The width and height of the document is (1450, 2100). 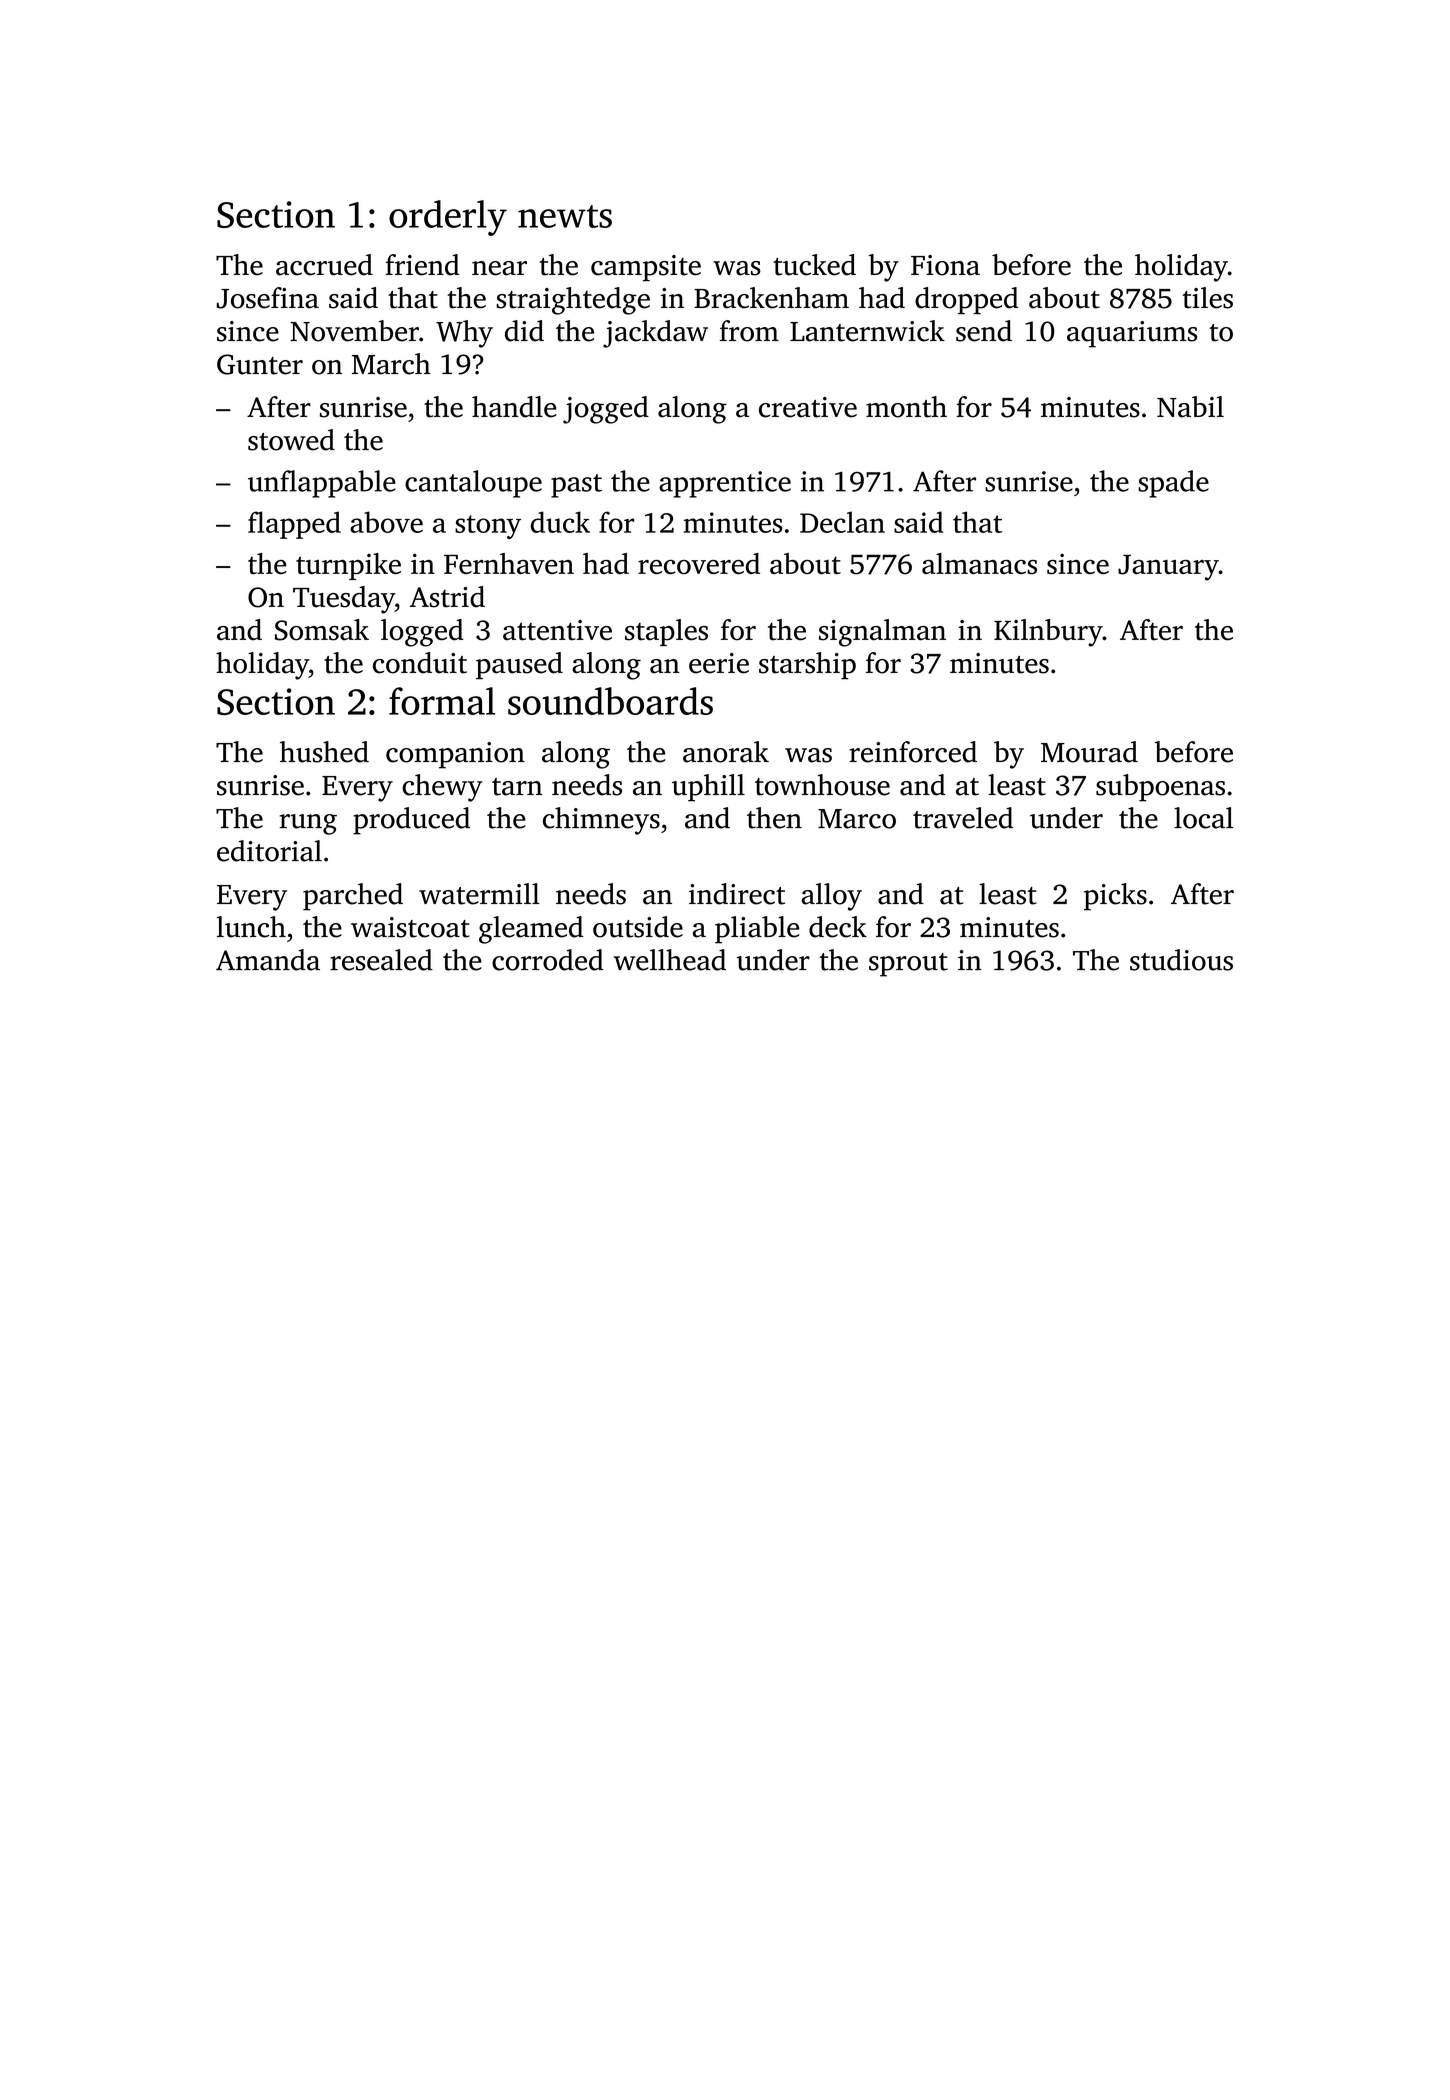 What do you see at coordinates (670, 960) in the document?
I see `wellhead` at bounding box center [670, 960].
